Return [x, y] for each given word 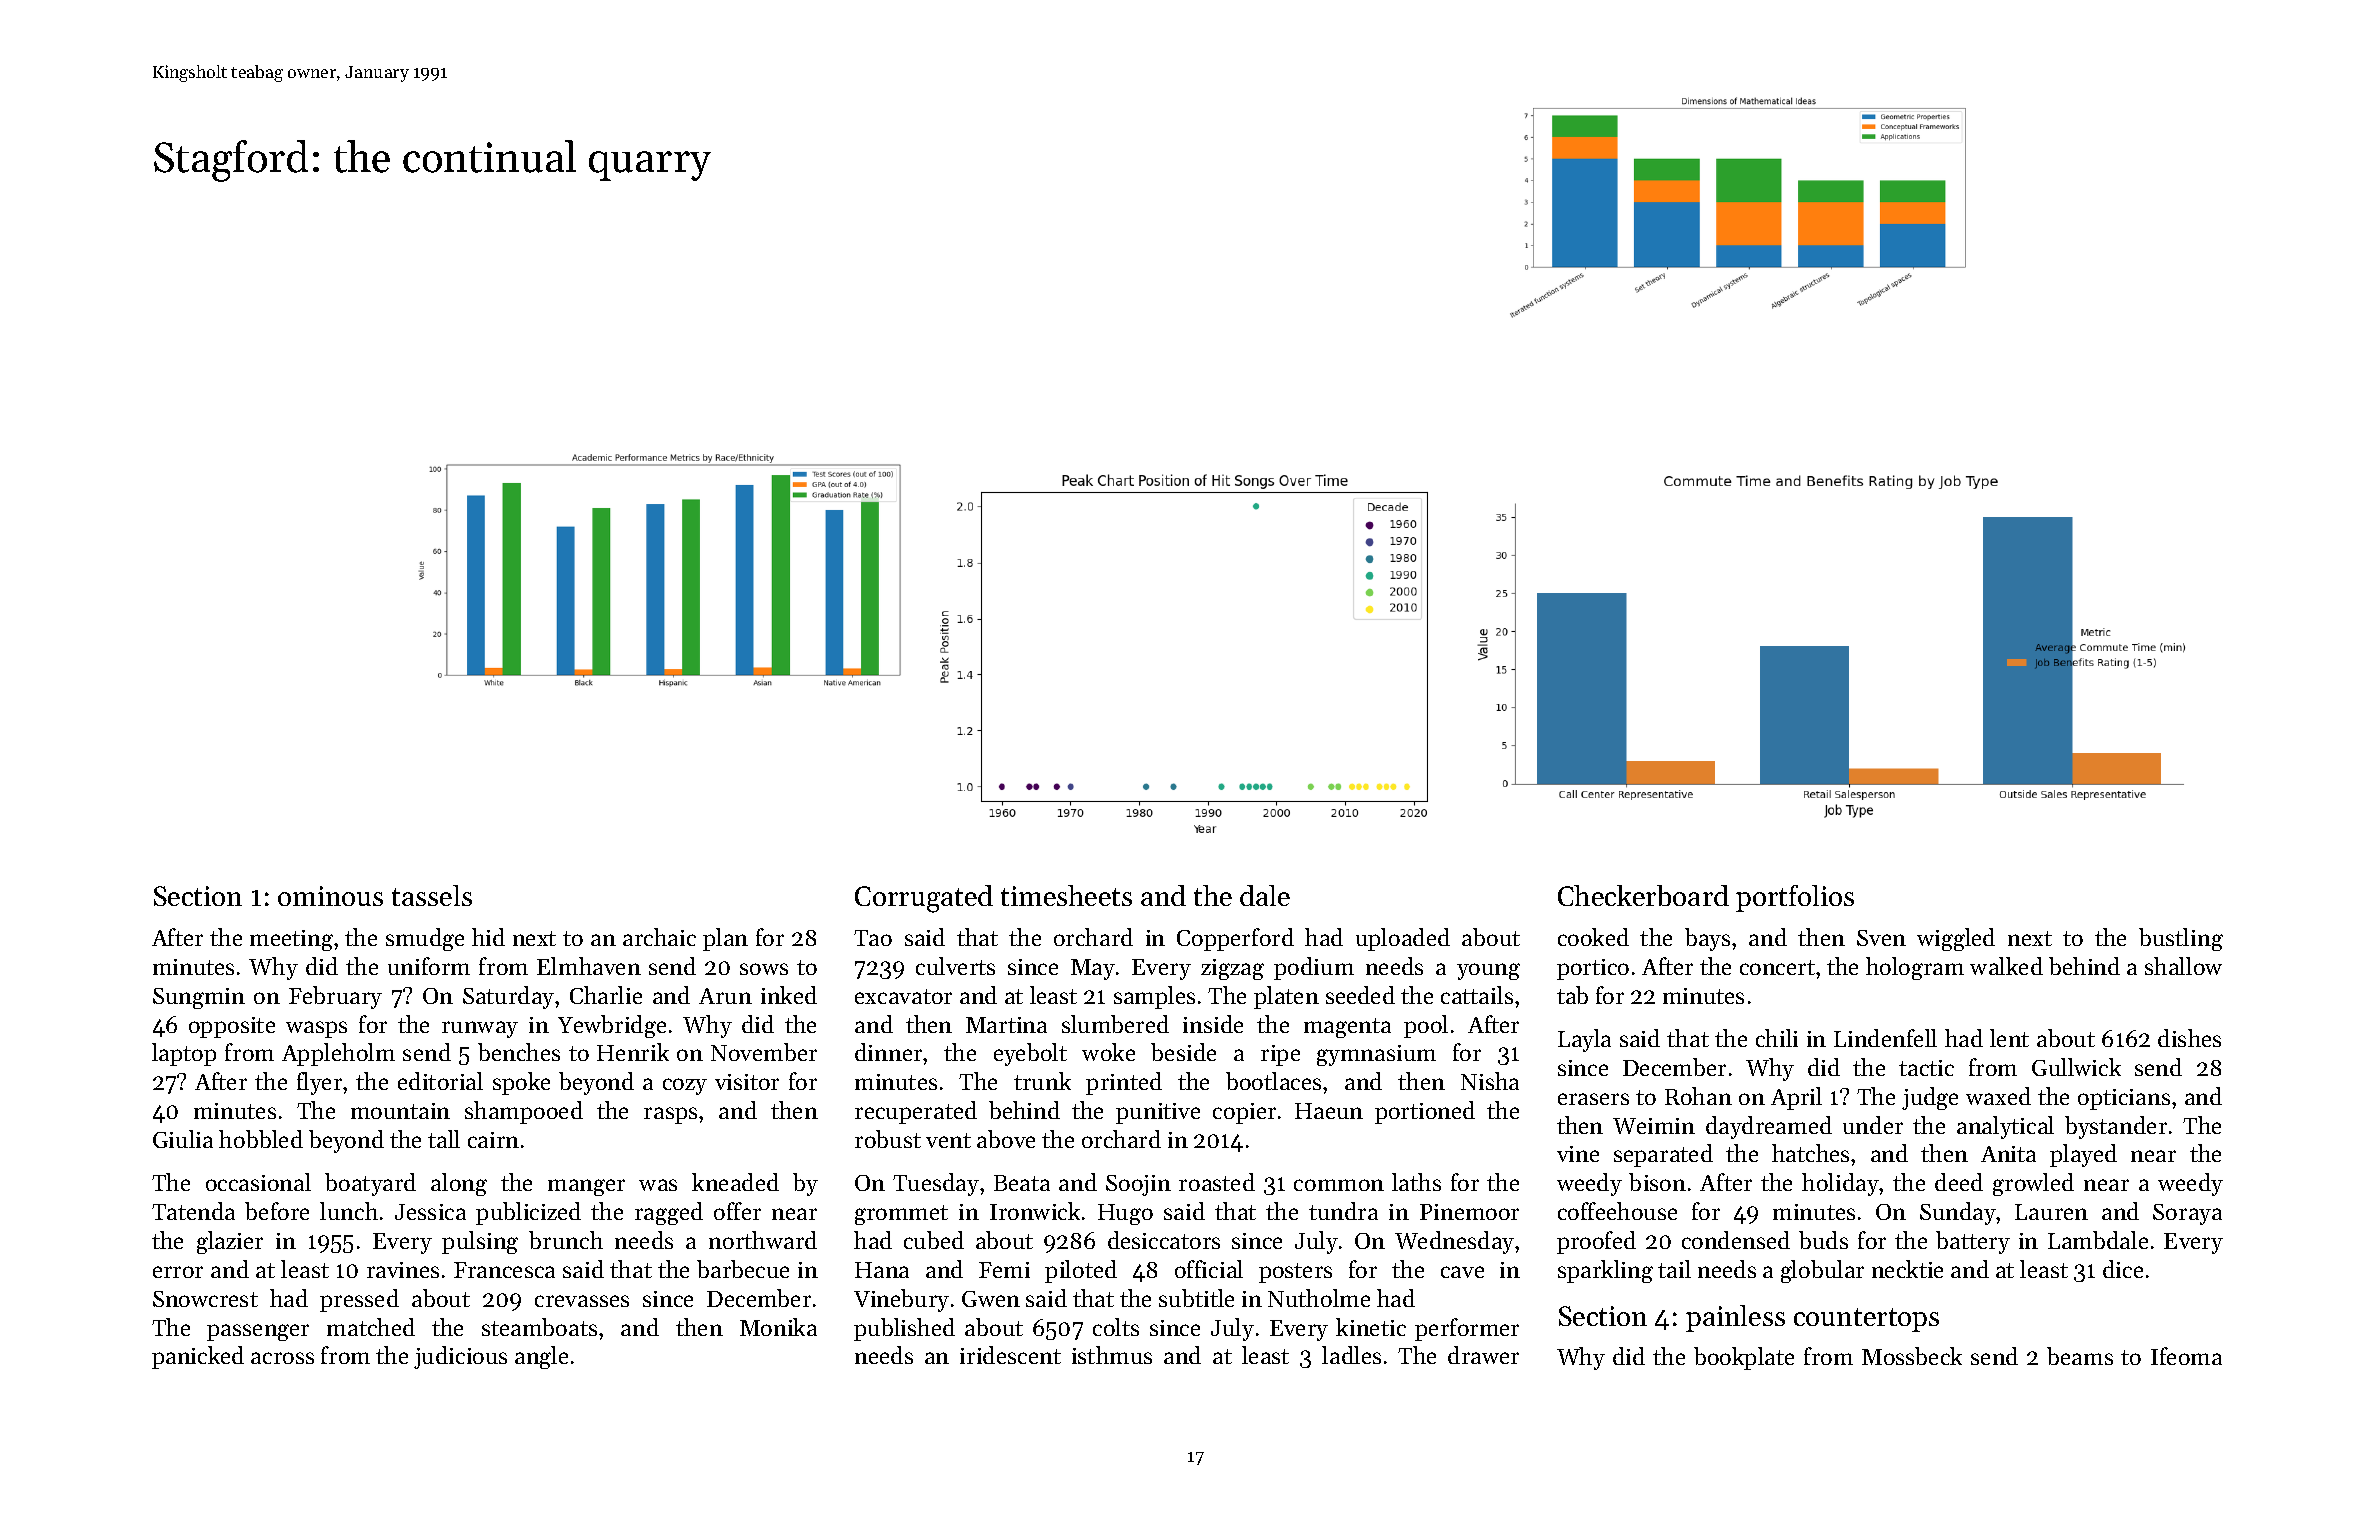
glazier [230, 1242]
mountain [400, 1111]
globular [1822, 1271]
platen [1286, 997]
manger [586, 1187]
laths [1416, 1182]
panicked [198, 1357]
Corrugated [924, 899]
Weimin [1654, 1126]
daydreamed [1769, 1127]
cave [1462, 1272]
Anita [2008, 1154]
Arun [725, 996]
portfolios [1795, 898]
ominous [330, 896]
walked [2006, 966]
